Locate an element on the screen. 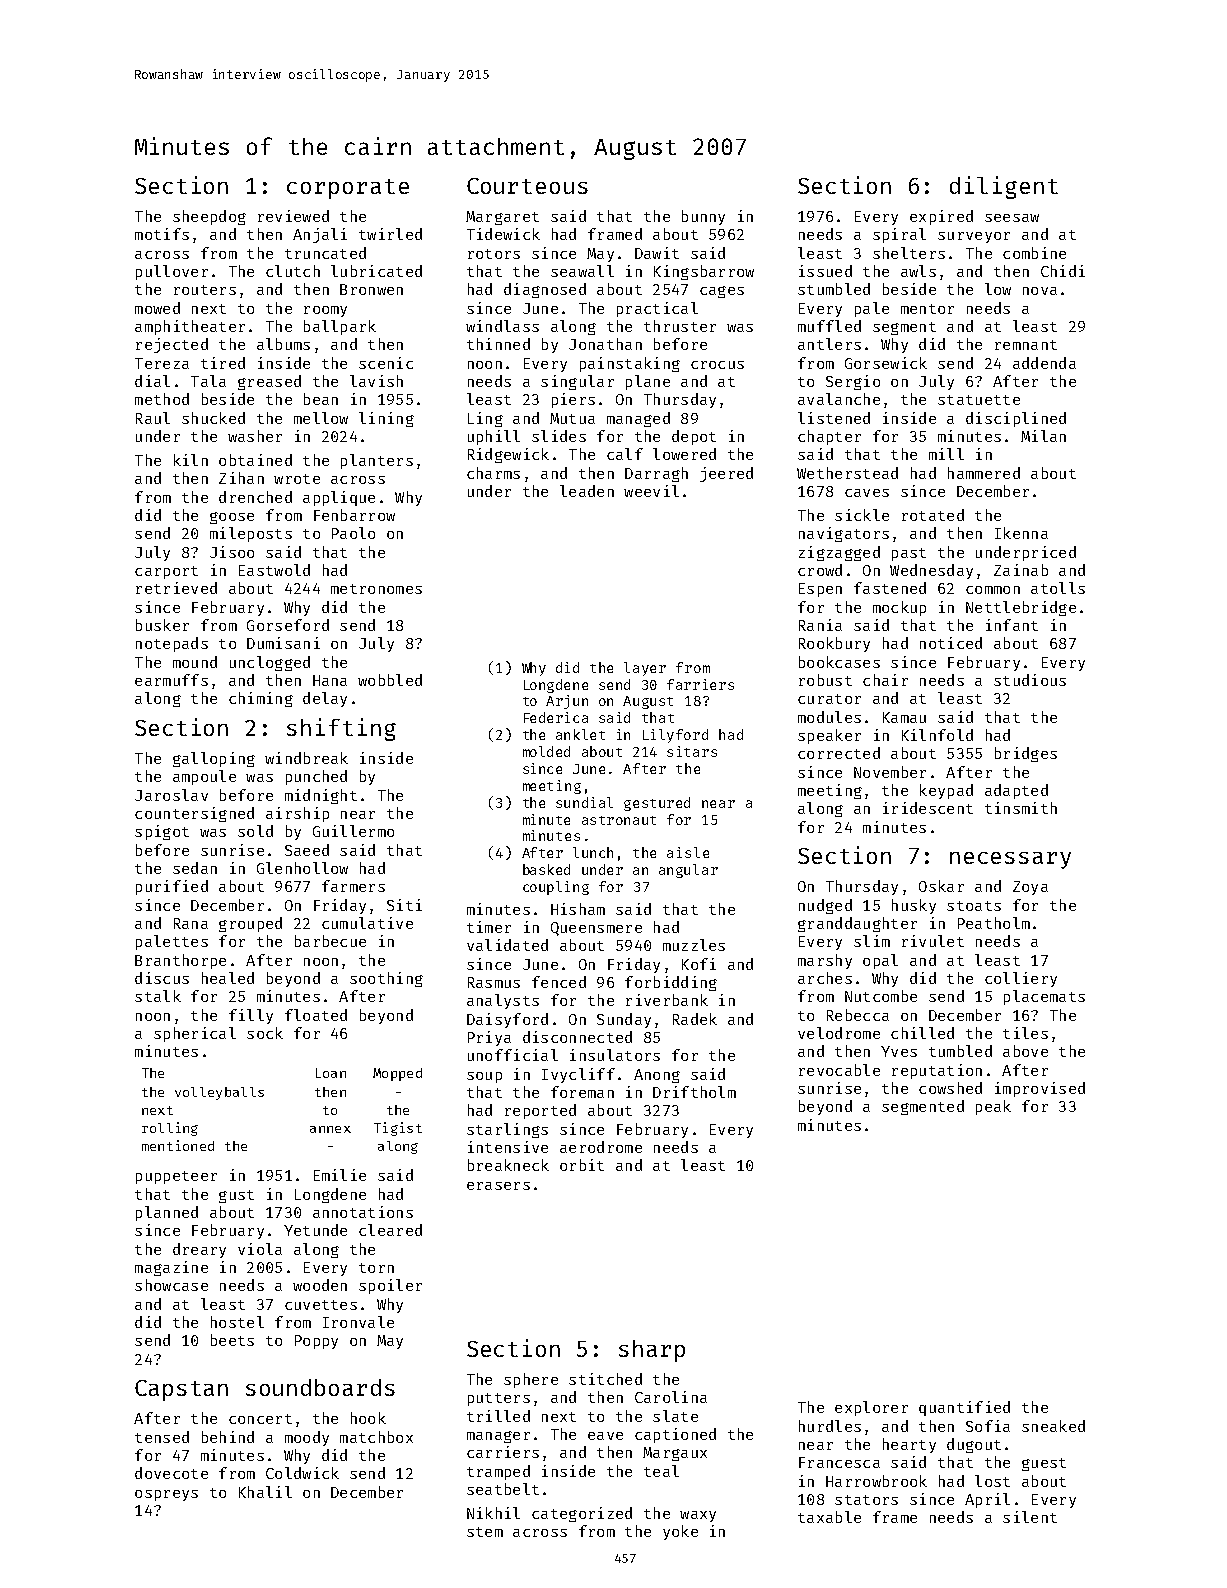  leaden is located at coordinates (587, 491).
